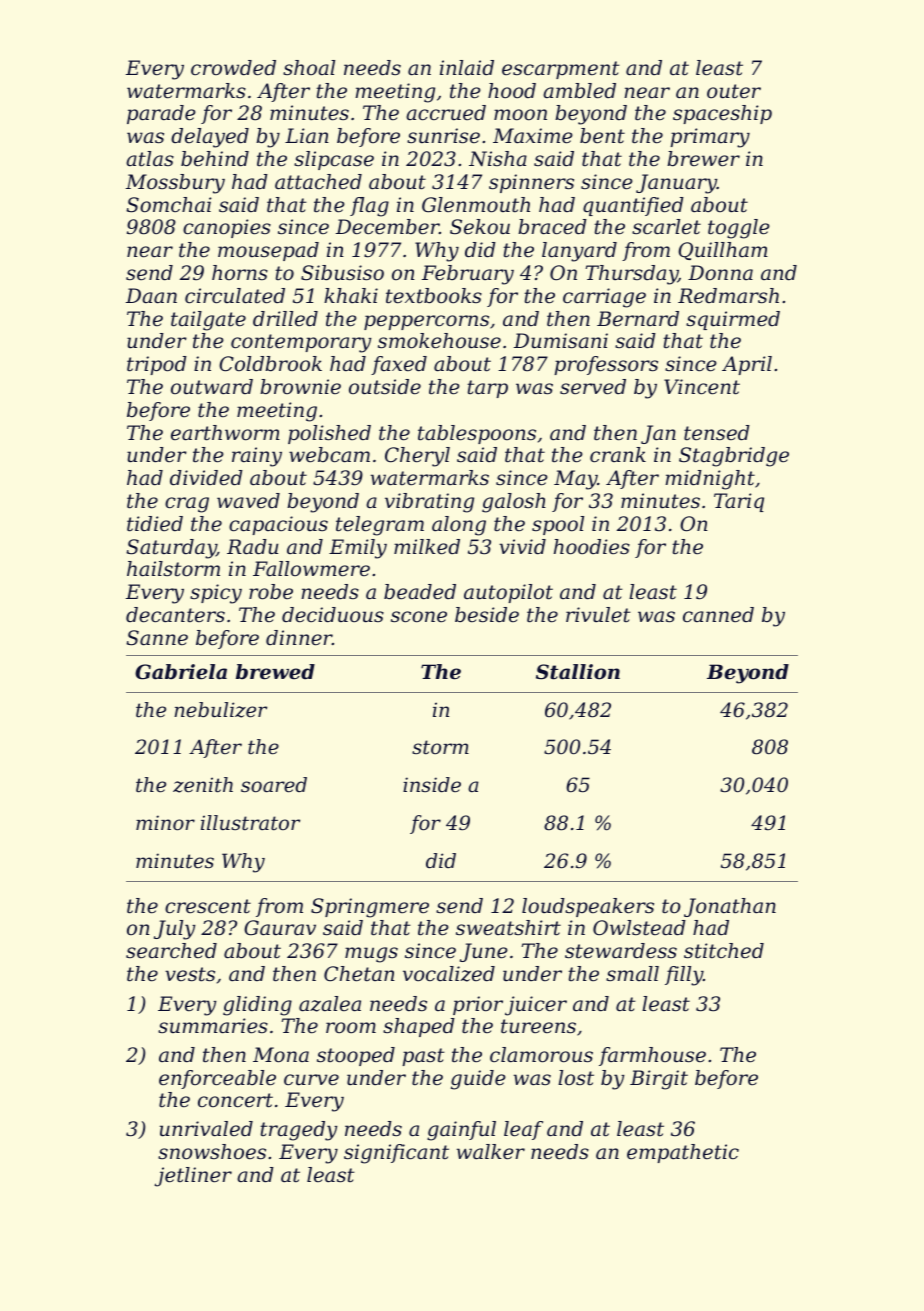  Describe the element at coordinates (734, 91) in the screenshot. I see `outer` at that location.
